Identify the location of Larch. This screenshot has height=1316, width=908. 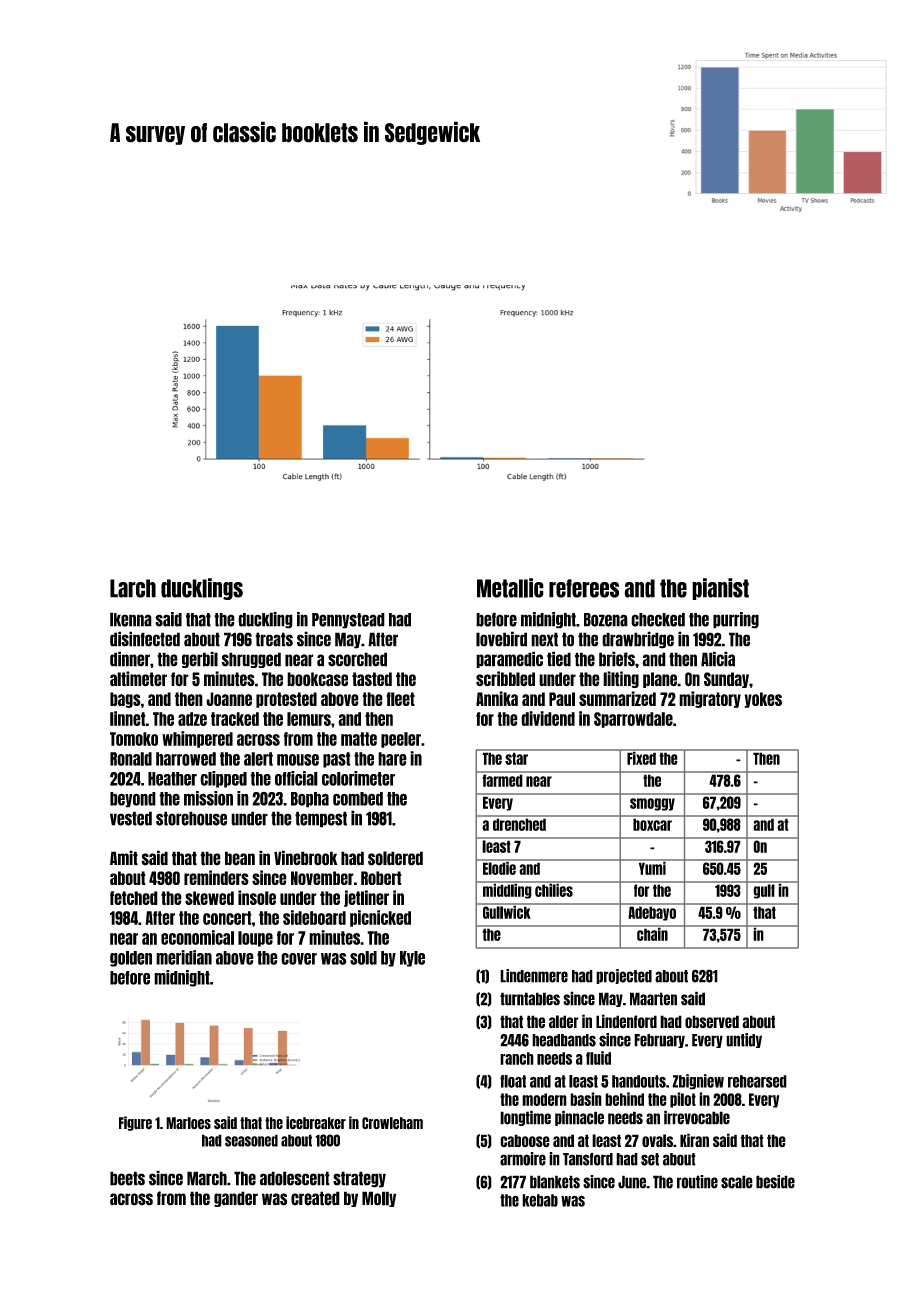
(133, 588).
